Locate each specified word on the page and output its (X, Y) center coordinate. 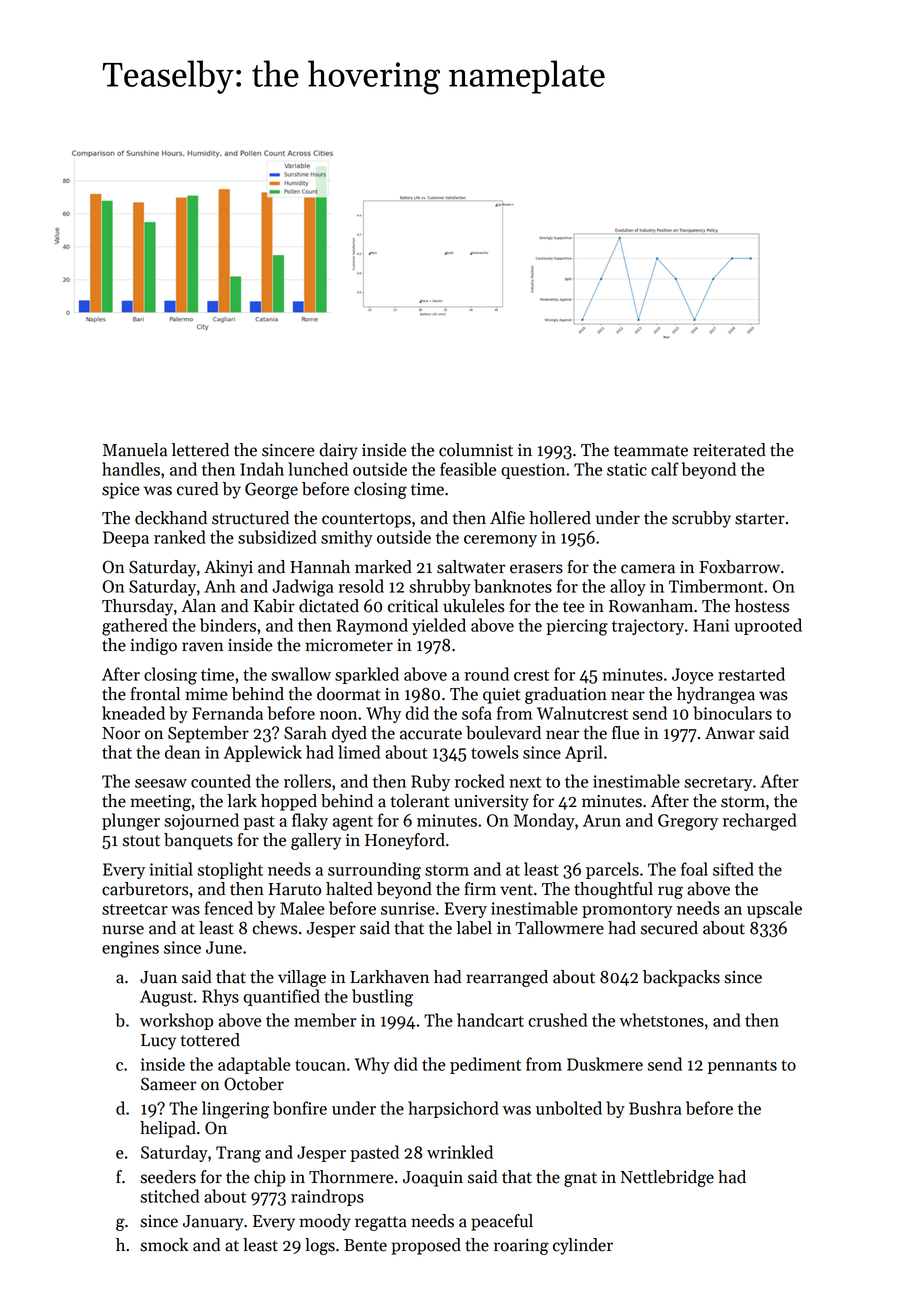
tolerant (420, 801)
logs (320, 1246)
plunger (131, 822)
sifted (733, 869)
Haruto (295, 889)
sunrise (408, 908)
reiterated (729, 450)
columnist (476, 450)
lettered (200, 450)
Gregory (688, 822)
